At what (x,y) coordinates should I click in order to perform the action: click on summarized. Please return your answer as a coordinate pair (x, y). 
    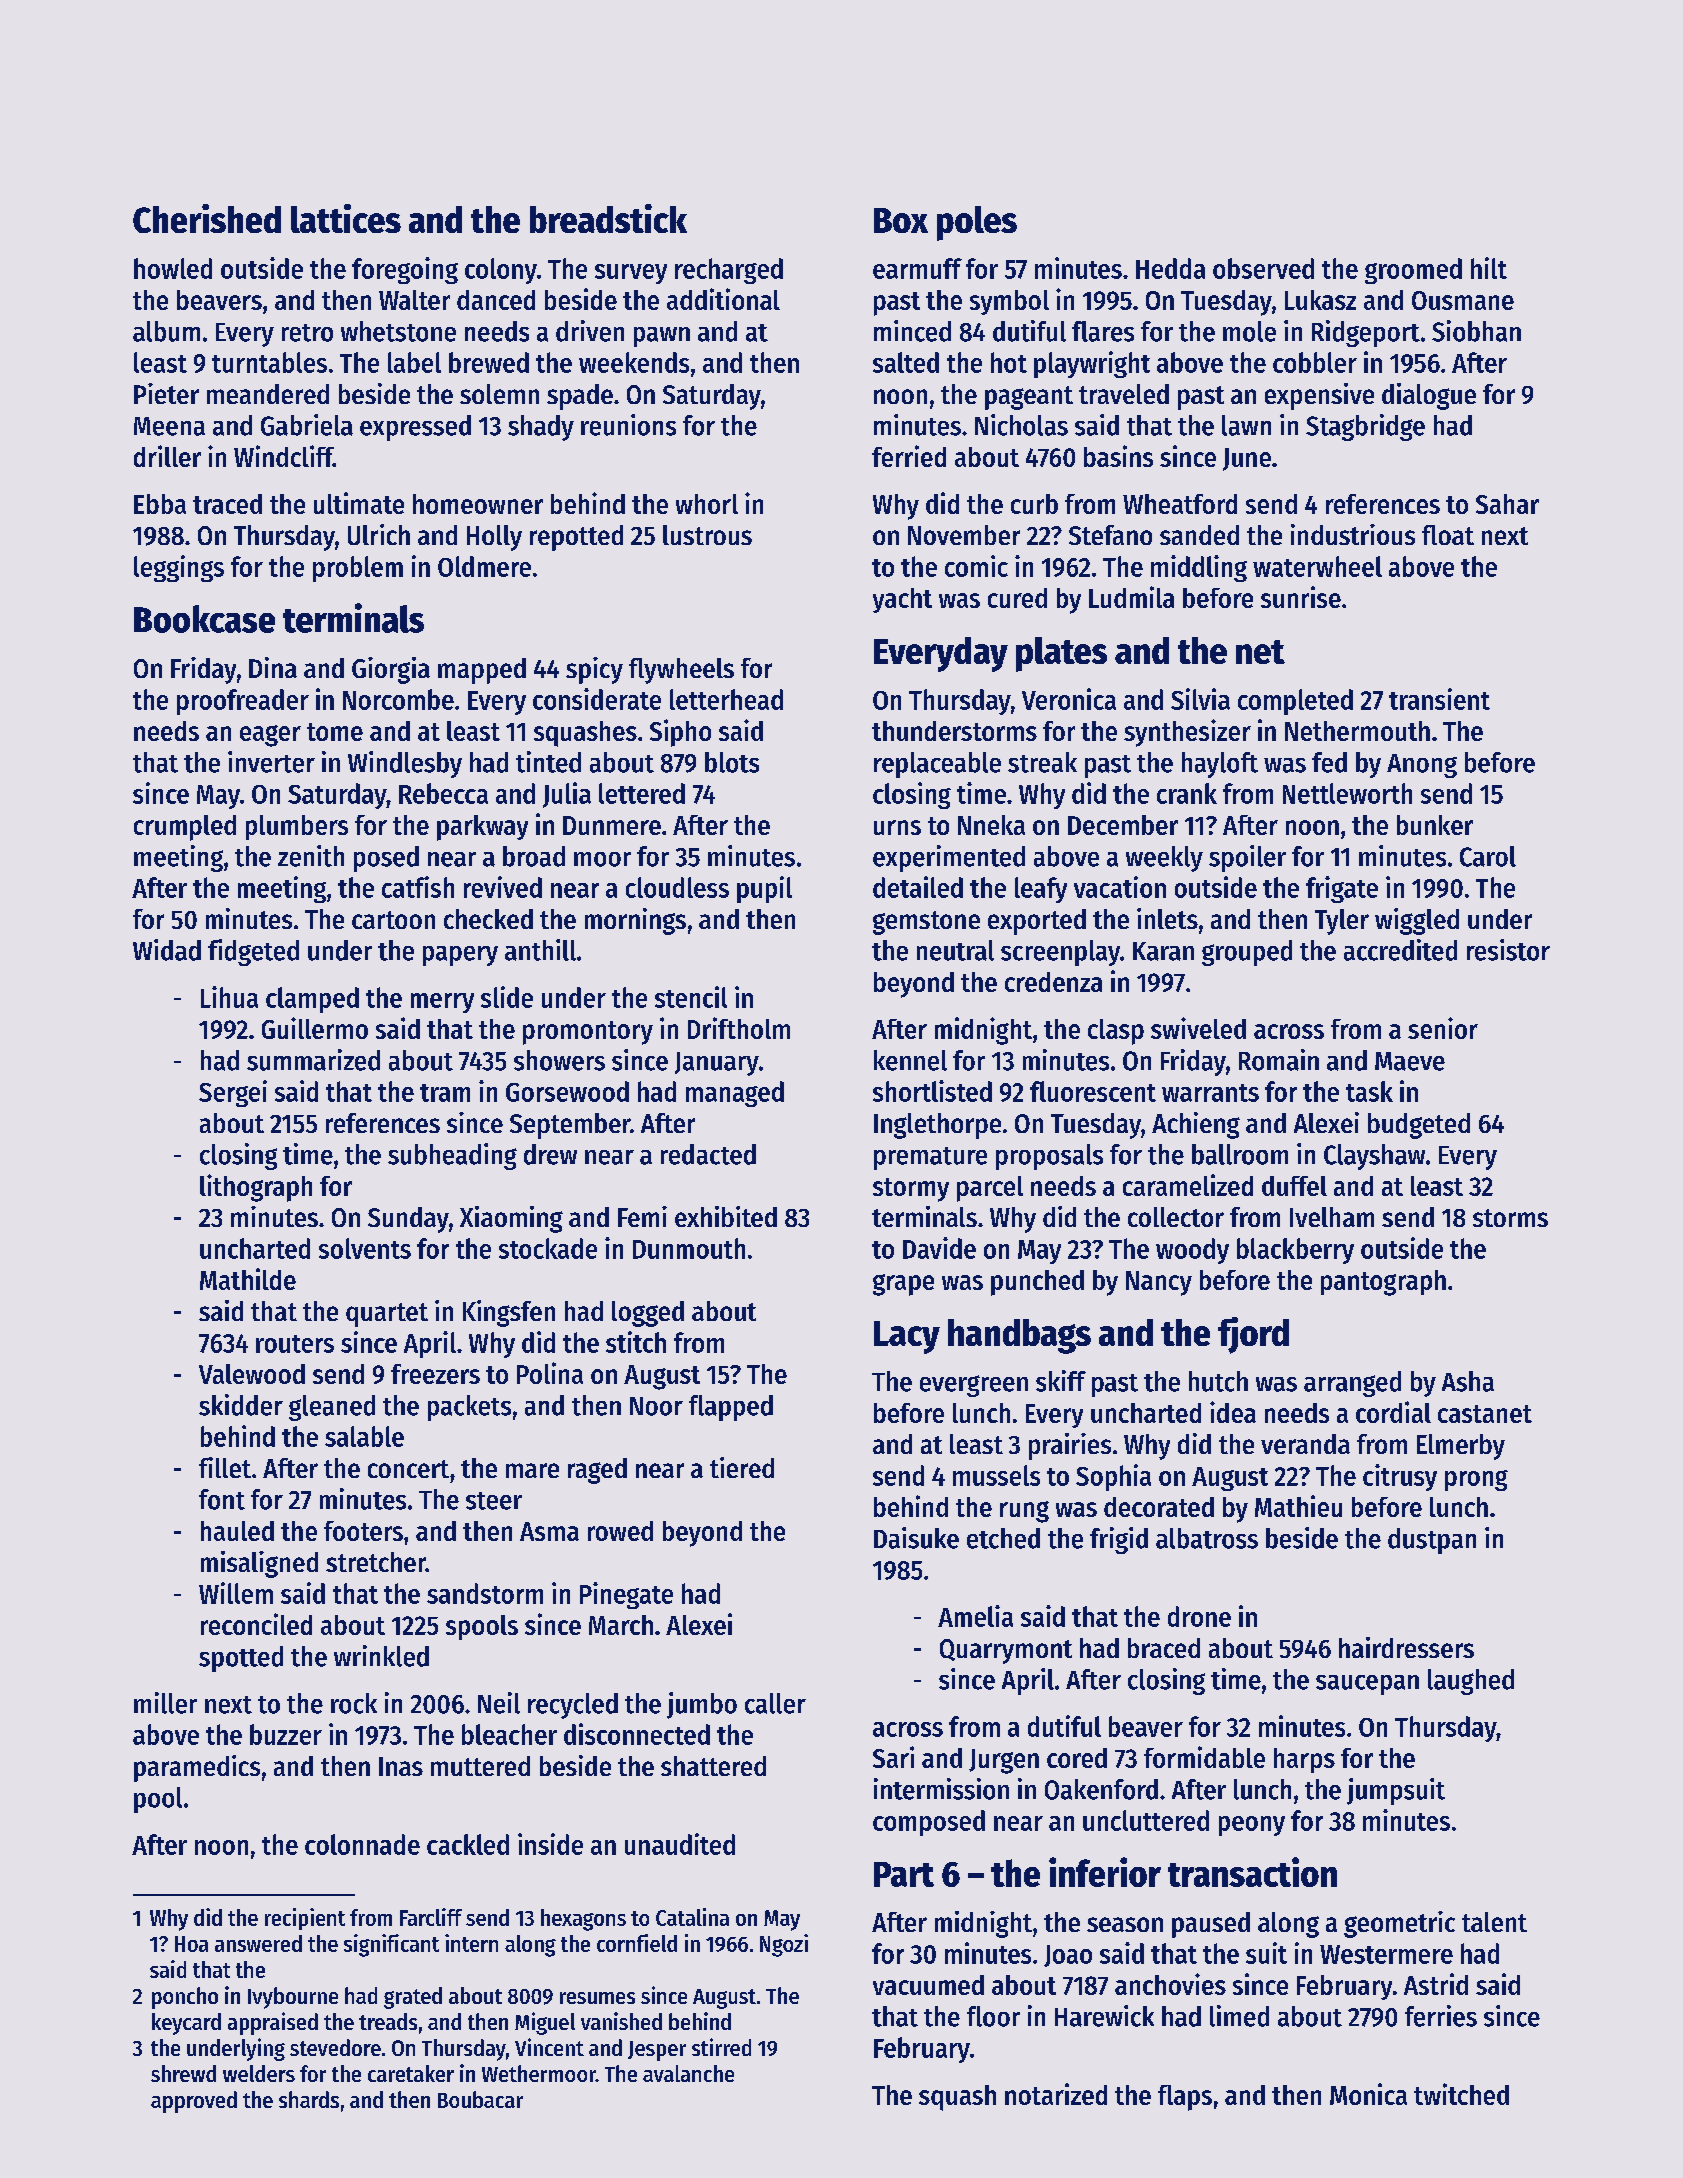
    Looking at the image, I should click on (313, 1060).
